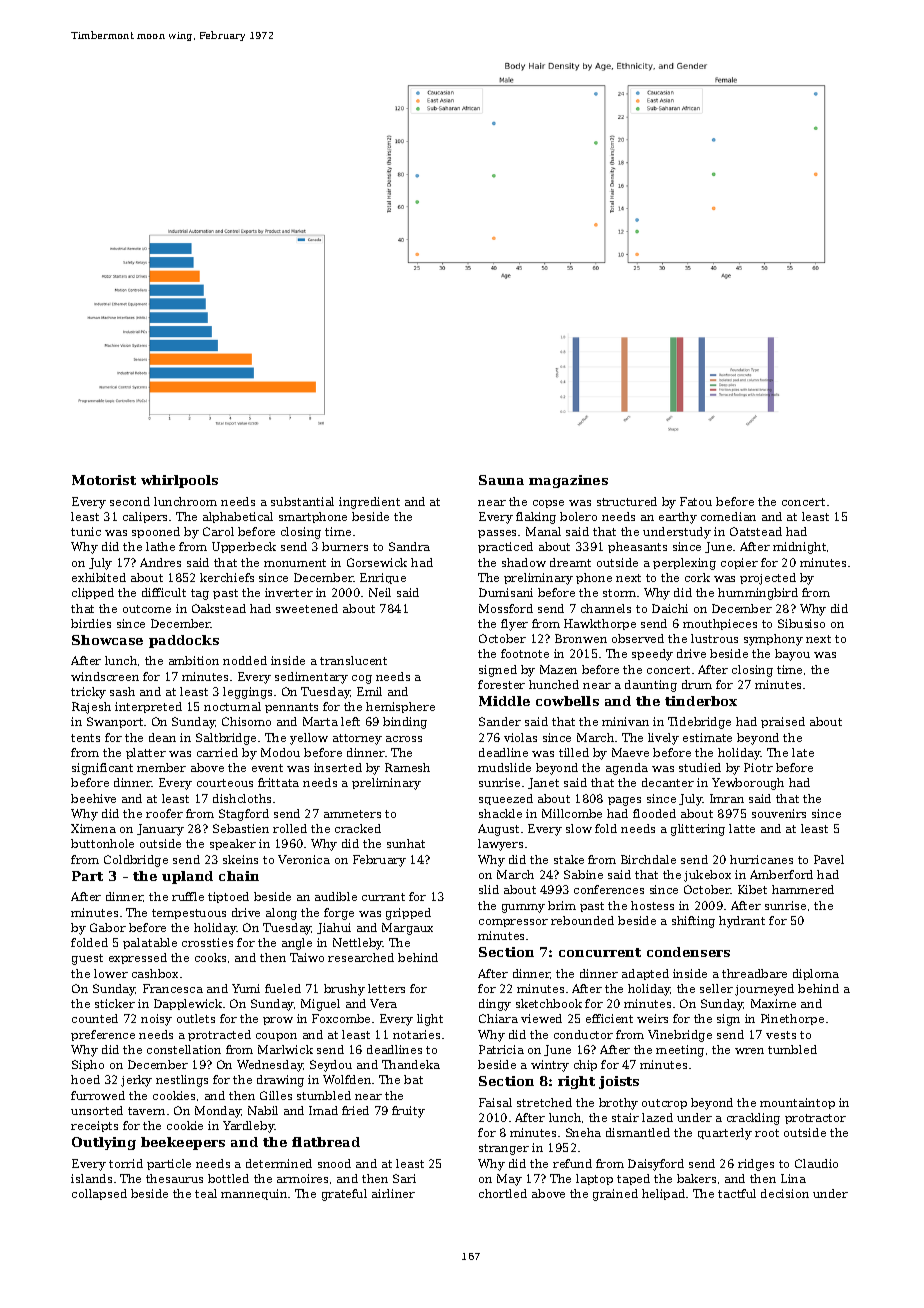 This document has height=1308, width=924. Describe the element at coordinates (99, 1194) in the document. I see `collapsed` at that location.
